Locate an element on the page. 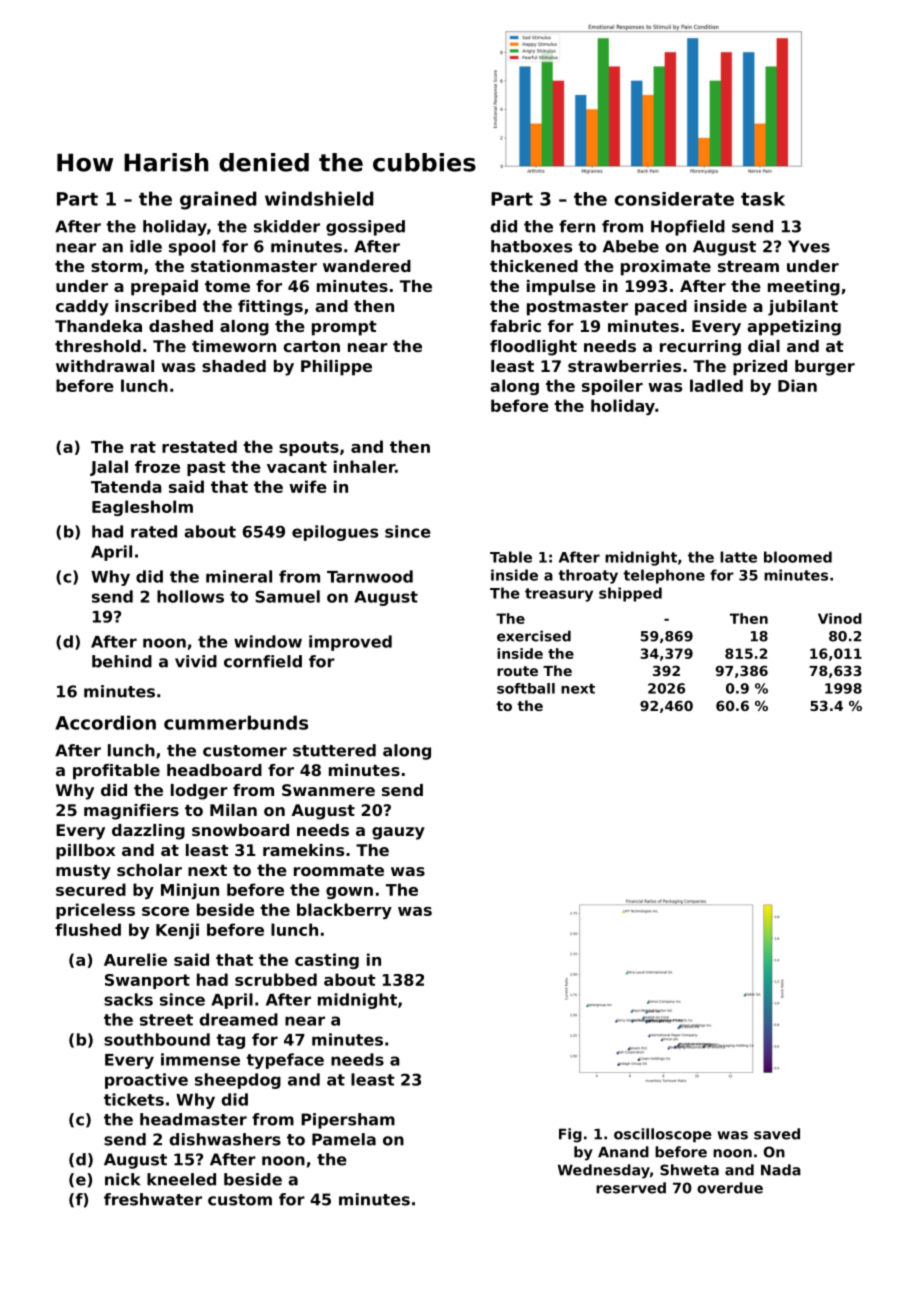 This document has height=1311, width=924. pillbox is located at coordinates (85, 852).
